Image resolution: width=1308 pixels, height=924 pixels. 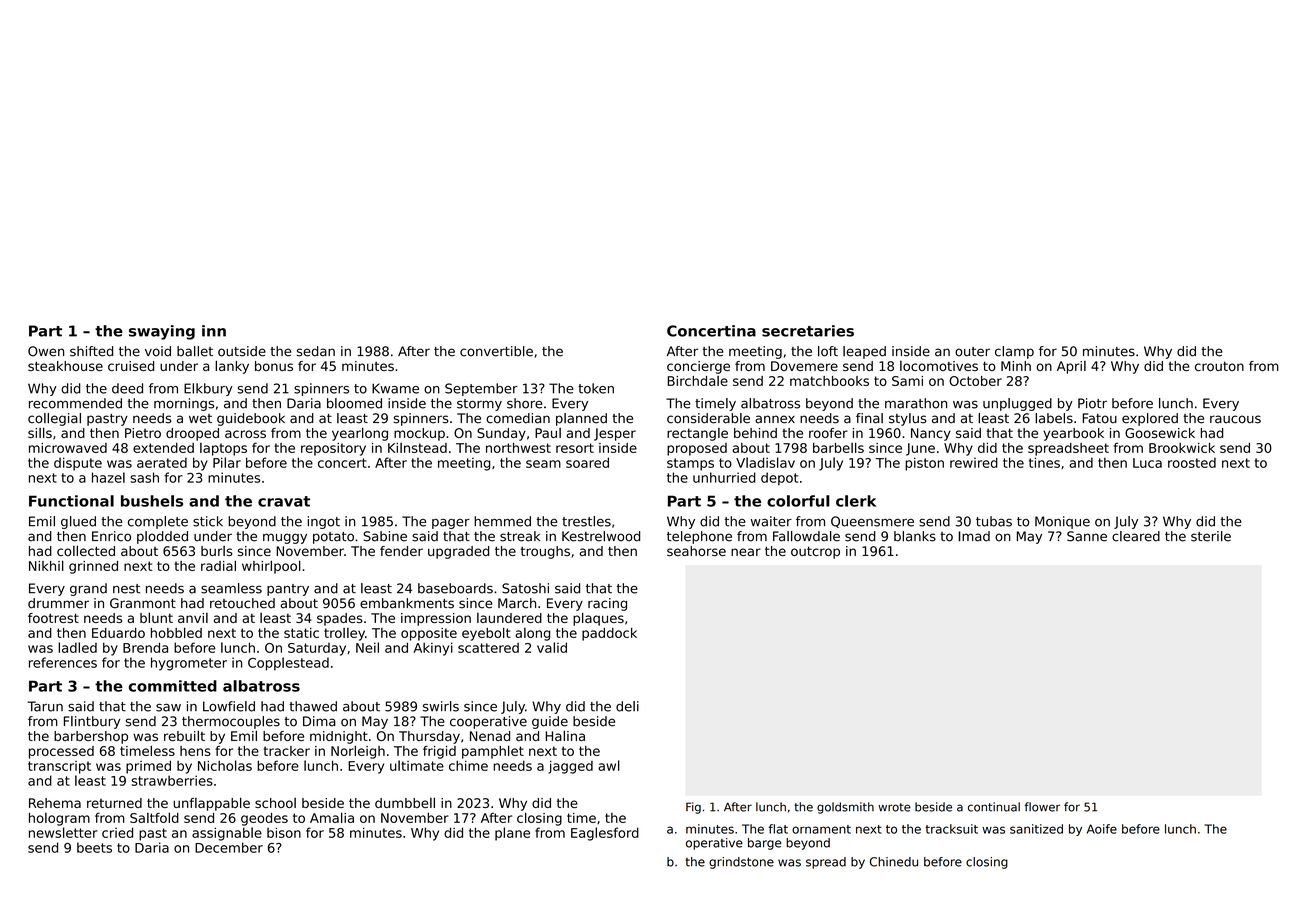 I want to click on awl, so click(x=609, y=765).
